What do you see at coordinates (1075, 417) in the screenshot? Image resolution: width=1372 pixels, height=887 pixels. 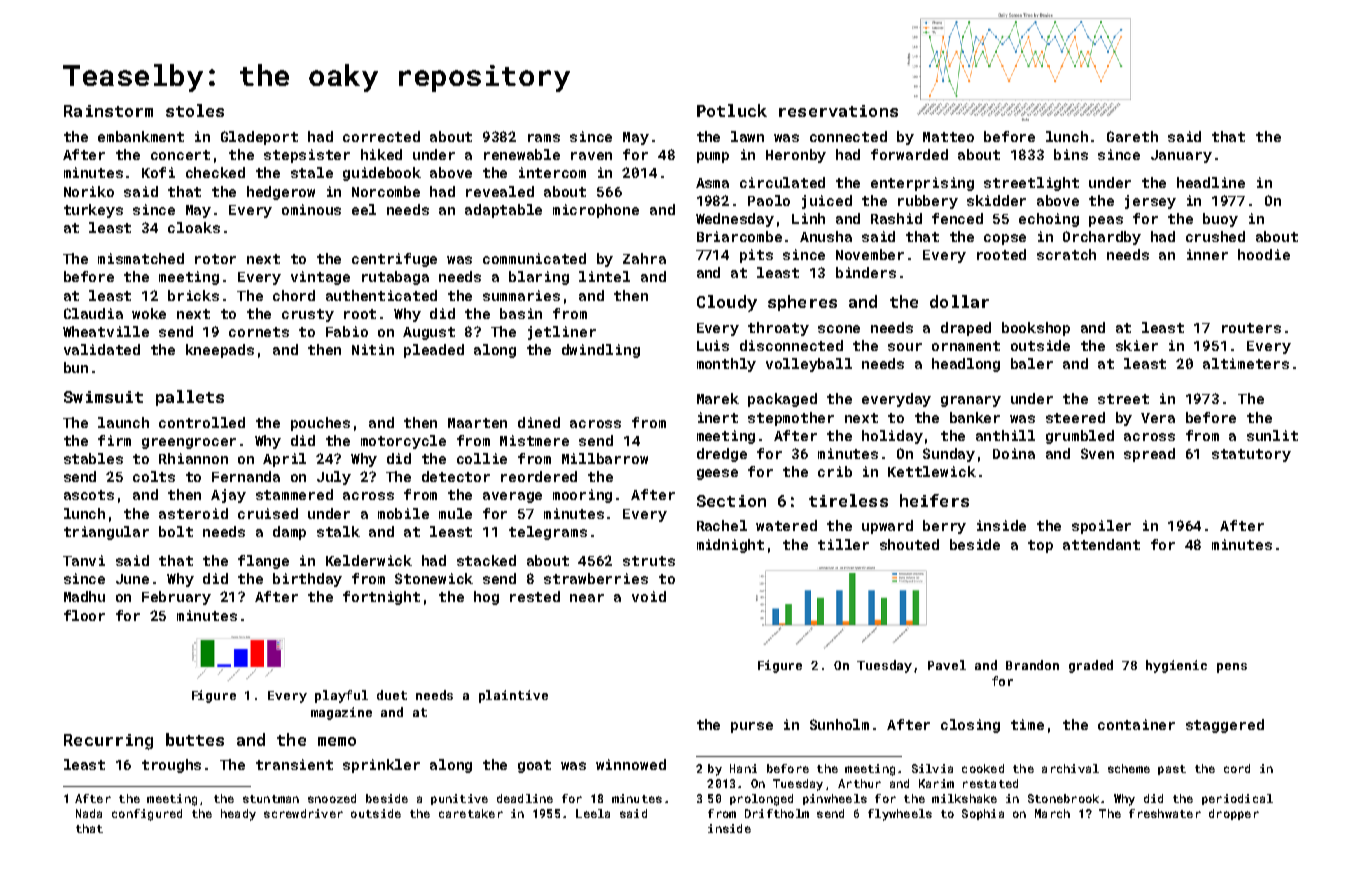 I see `steered` at bounding box center [1075, 417].
